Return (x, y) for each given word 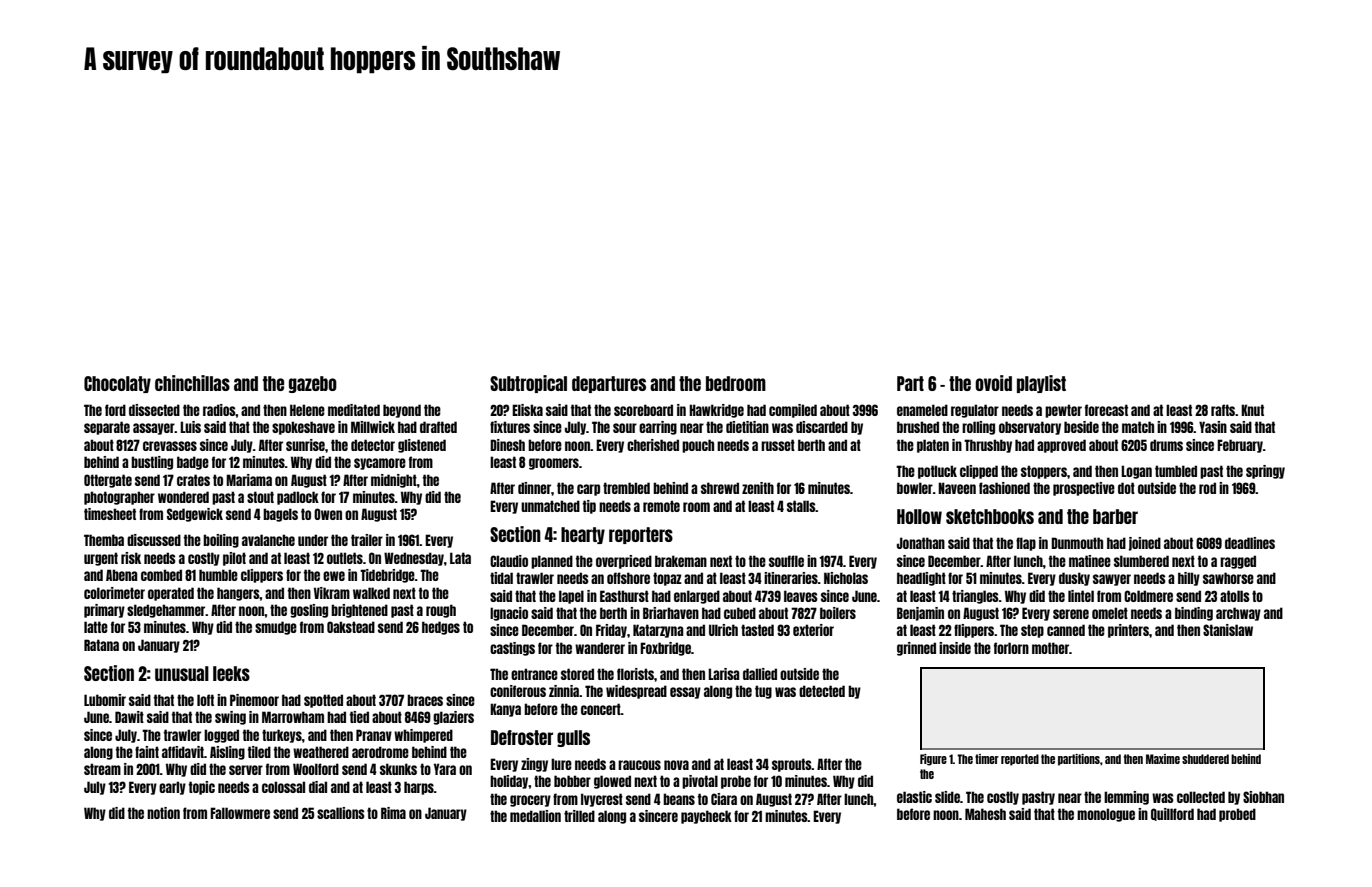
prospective (1084, 489)
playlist (1041, 384)
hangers (238, 594)
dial (318, 787)
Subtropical (528, 384)
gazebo (313, 384)
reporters (641, 535)
